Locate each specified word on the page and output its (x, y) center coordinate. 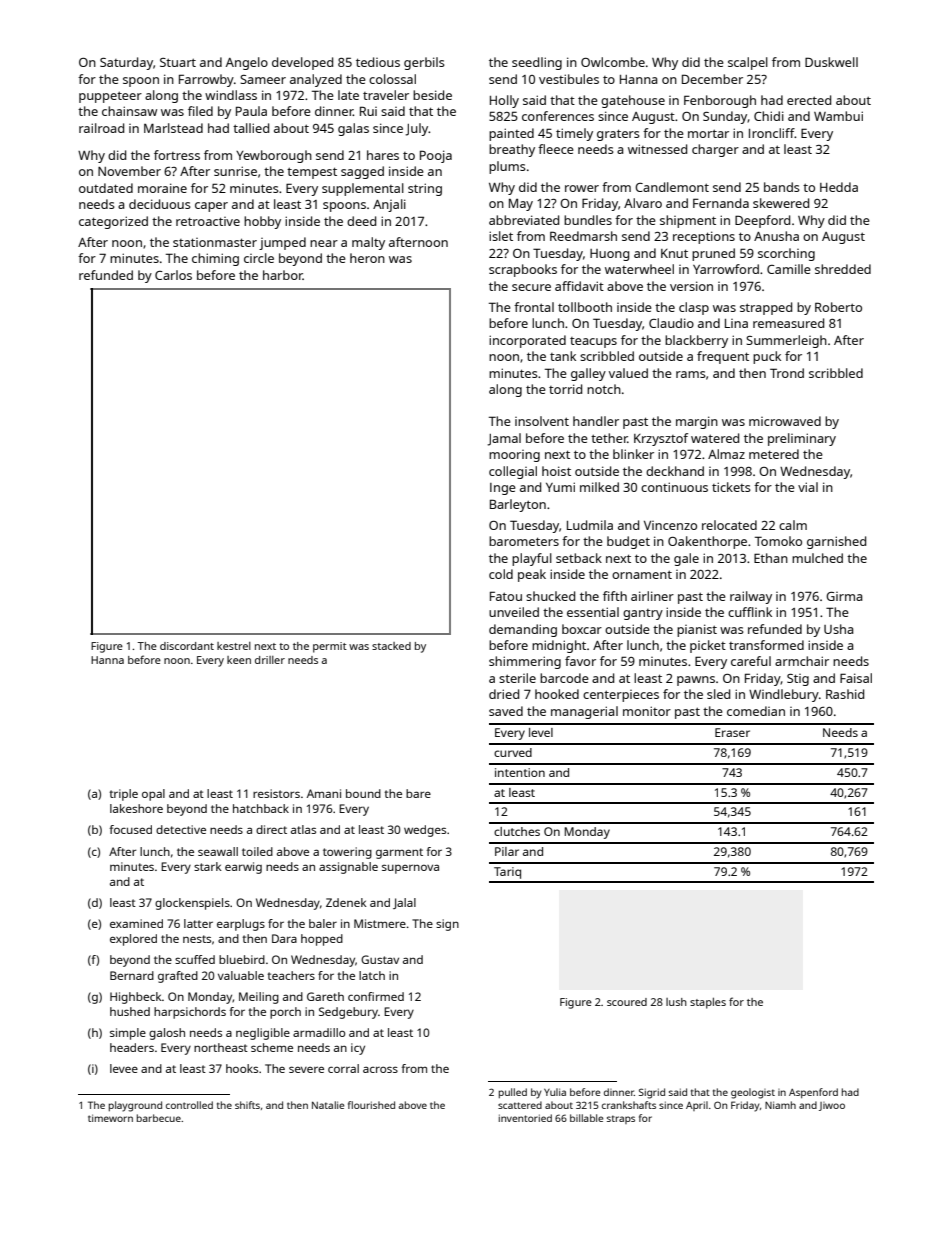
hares (383, 155)
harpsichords (190, 1013)
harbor (283, 275)
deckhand (675, 471)
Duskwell (831, 62)
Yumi (560, 487)
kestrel (234, 646)
